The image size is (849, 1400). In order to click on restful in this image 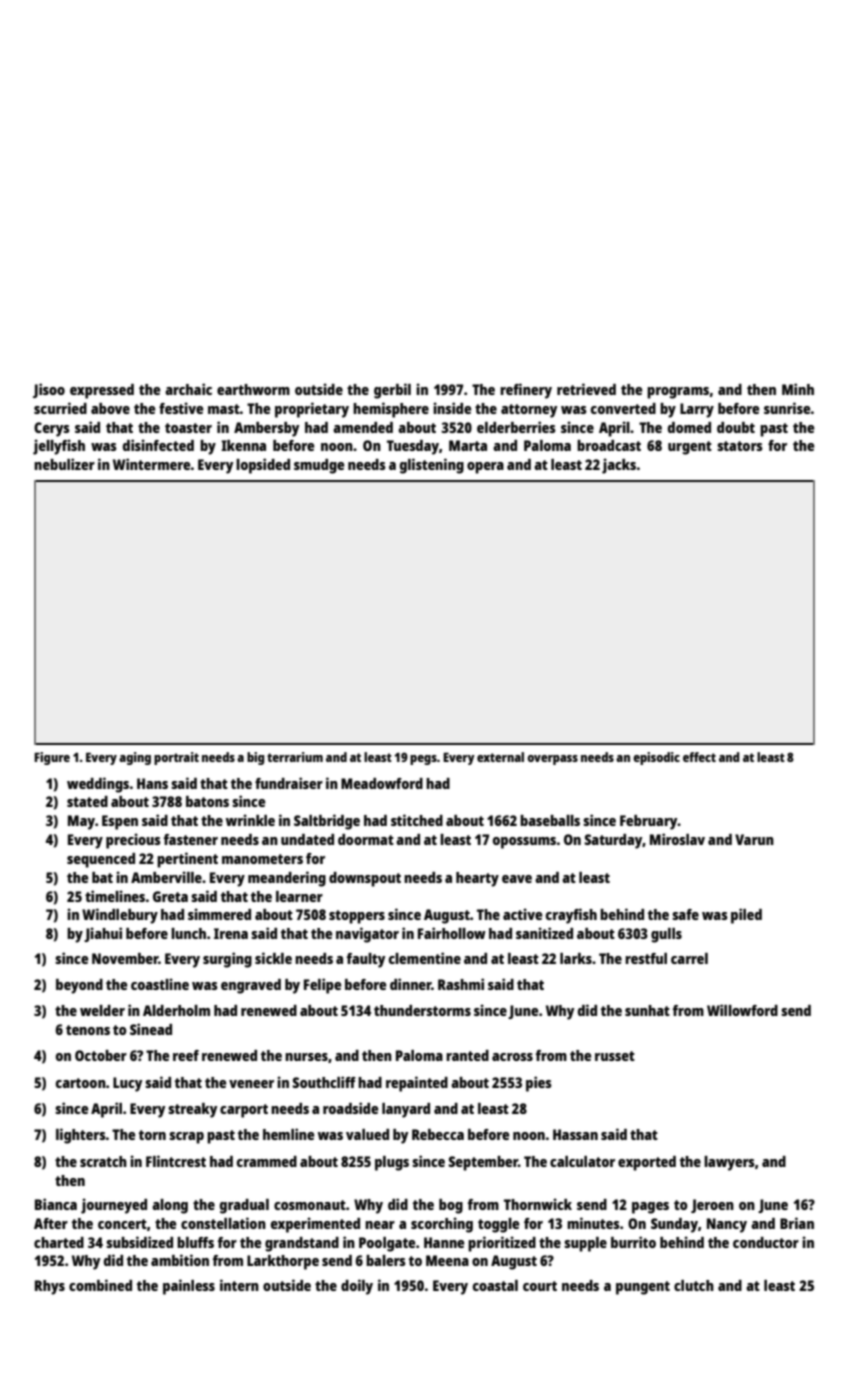, I will do `click(646, 958)`.
